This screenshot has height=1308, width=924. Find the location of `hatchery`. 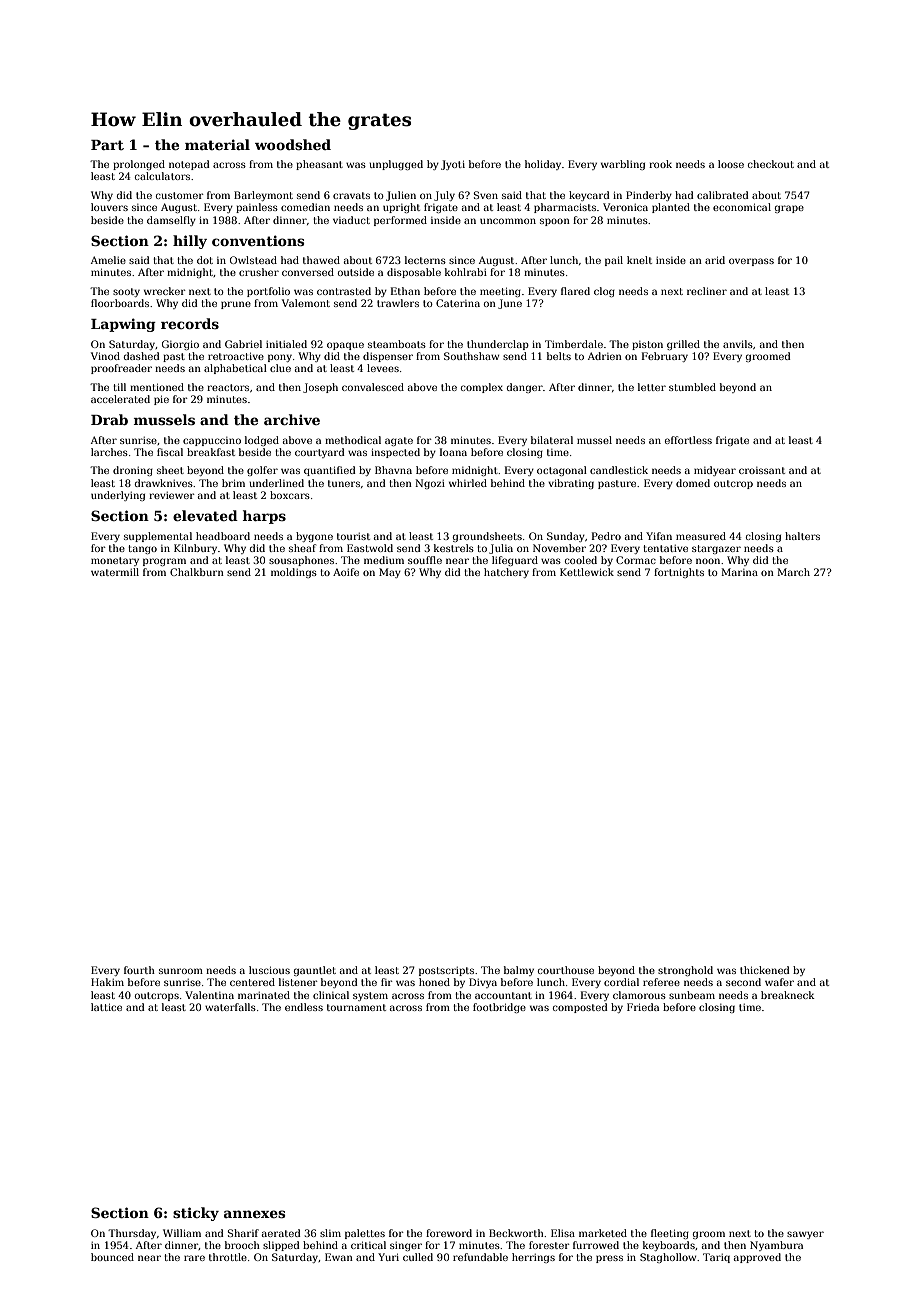

hatchery is located at coordinates (506, 573).
